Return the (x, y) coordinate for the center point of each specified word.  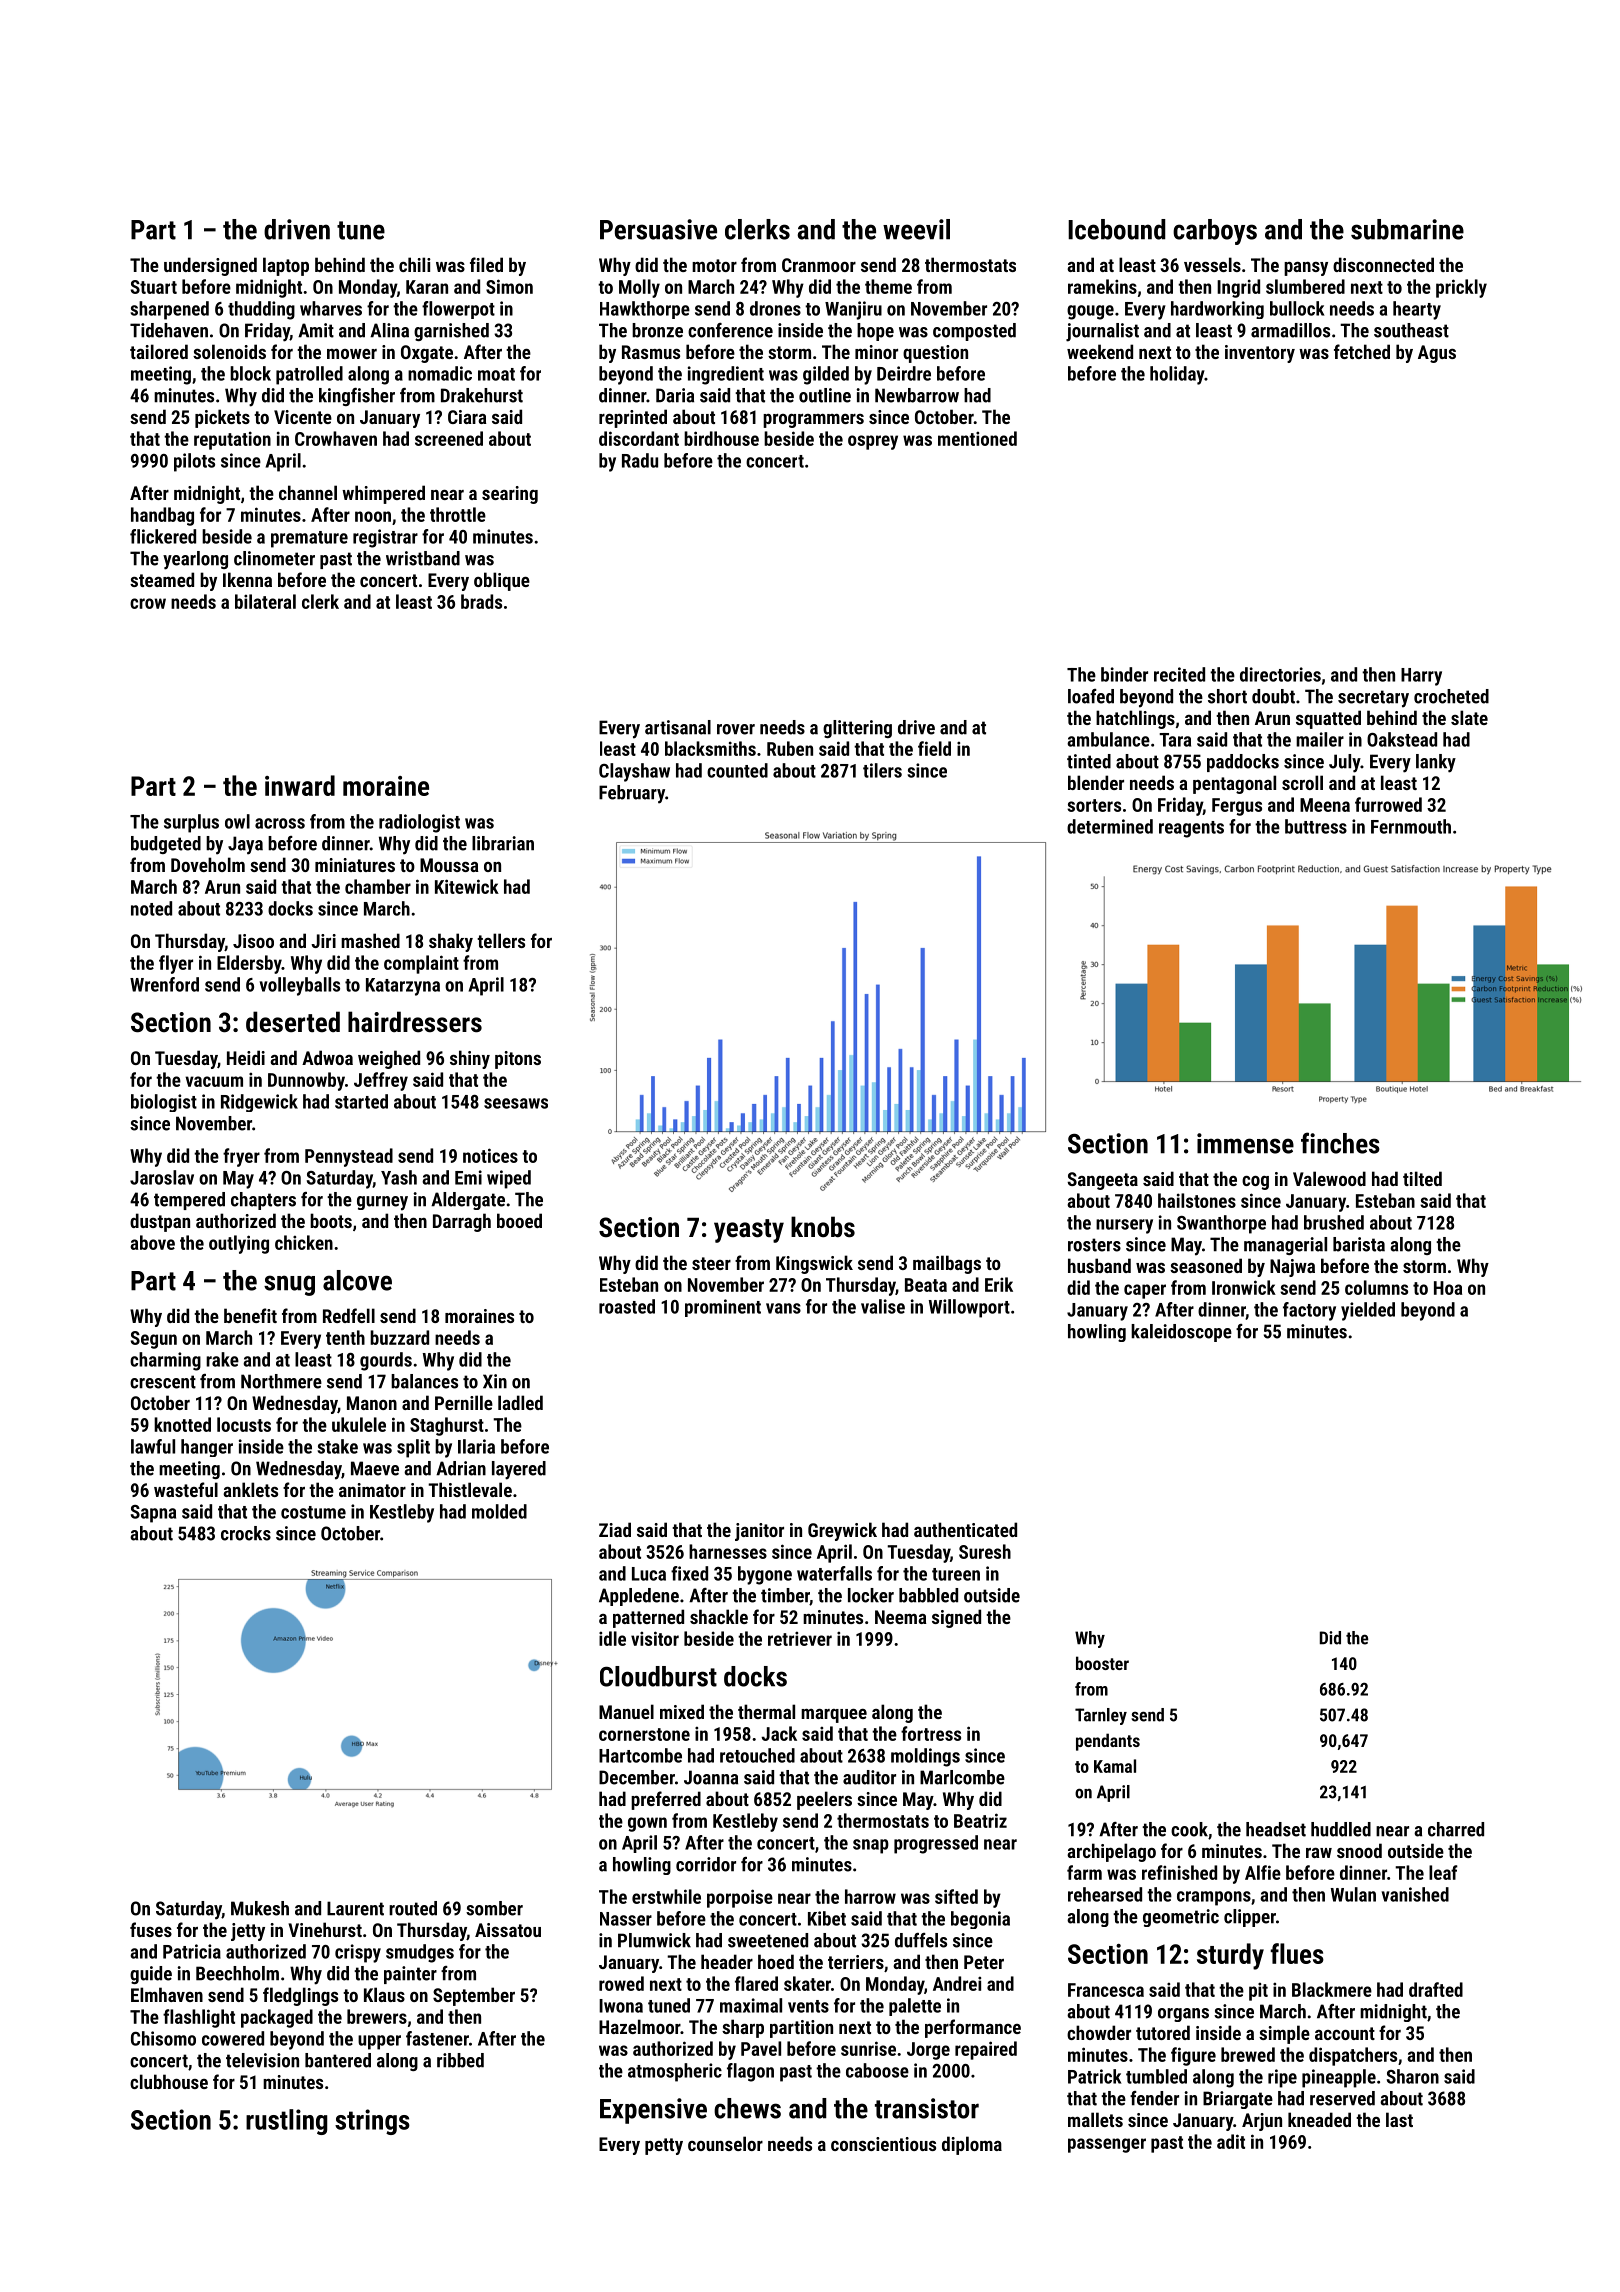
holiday (1177, 375)
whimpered (383, 494)
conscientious (883, 2144)
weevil (916, 229)
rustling (287, 2122)
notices (490, 1155)
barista (1359, 1244)
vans (783, 1308)
